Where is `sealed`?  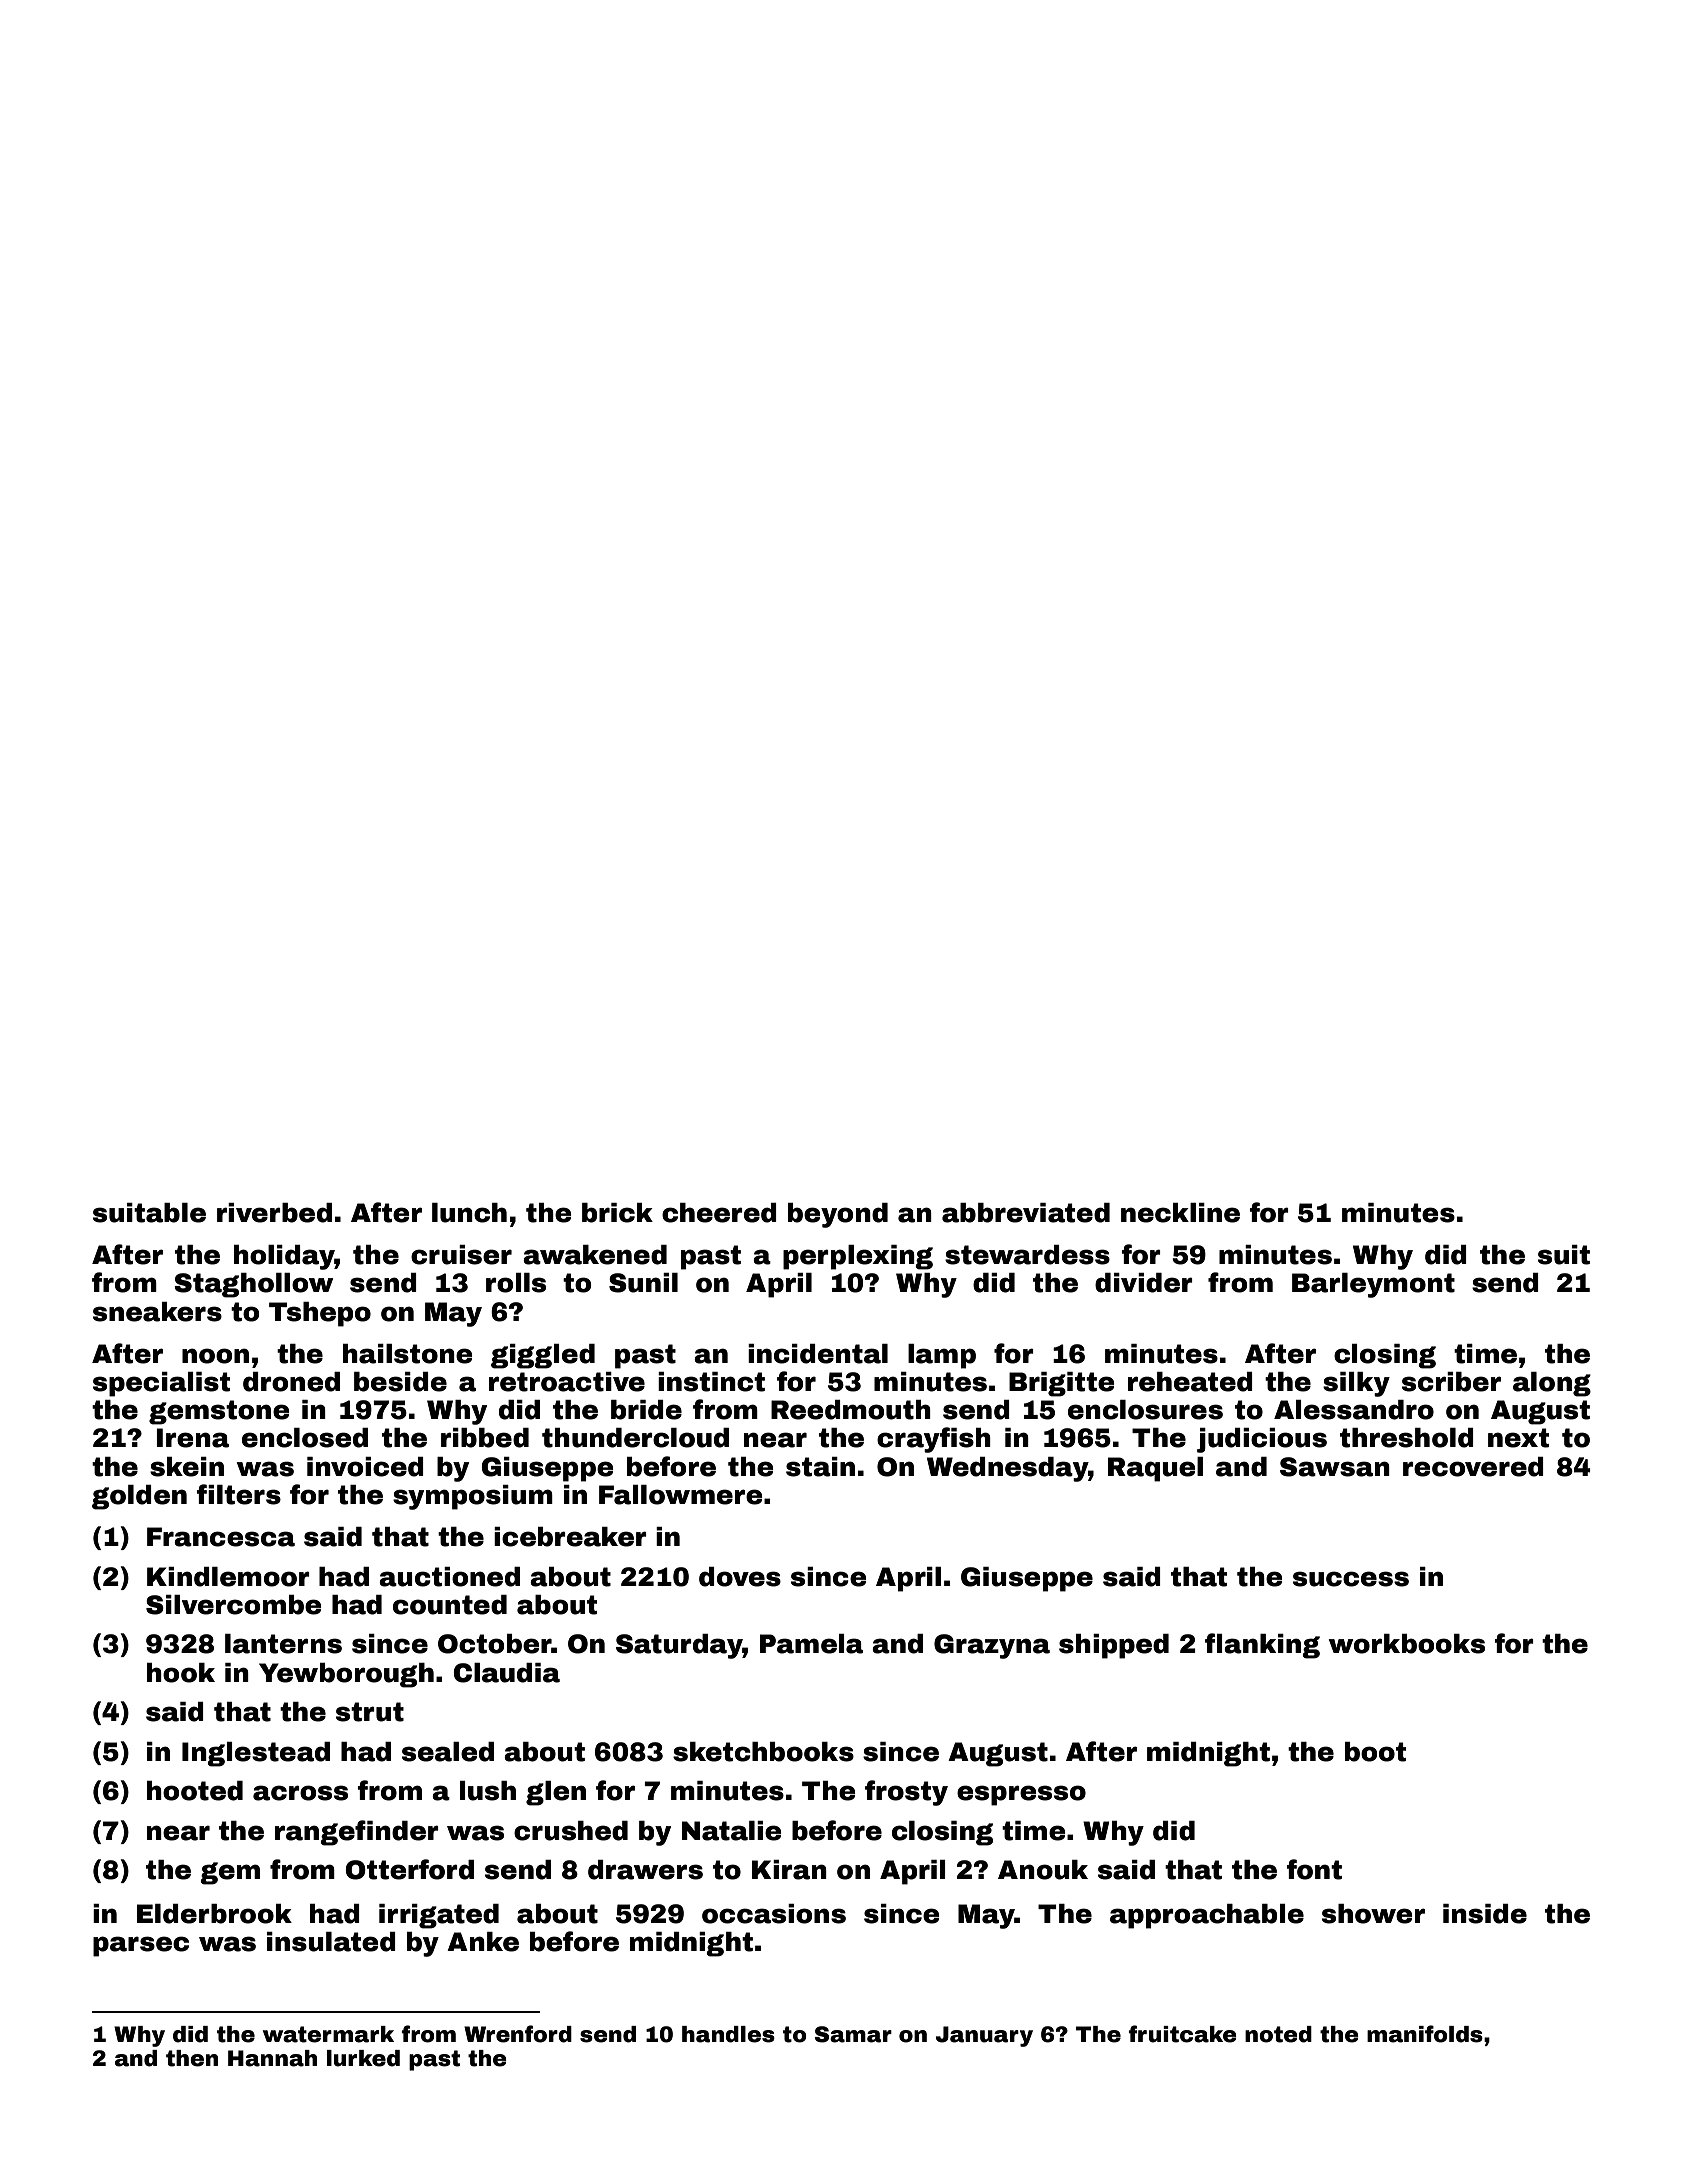
sealed is located at coordinates (448, 1752).
